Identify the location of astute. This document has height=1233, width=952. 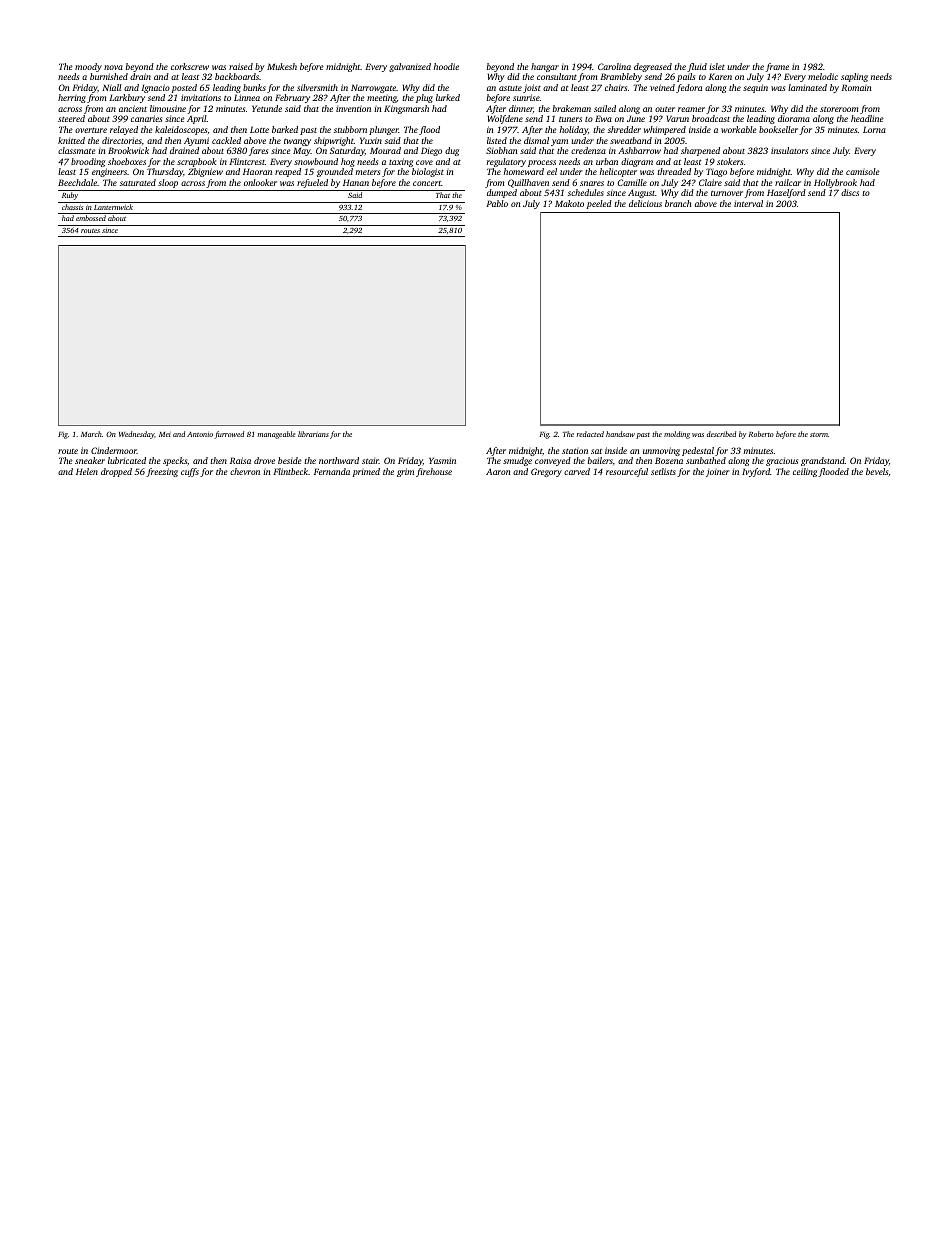
(510, 88).
